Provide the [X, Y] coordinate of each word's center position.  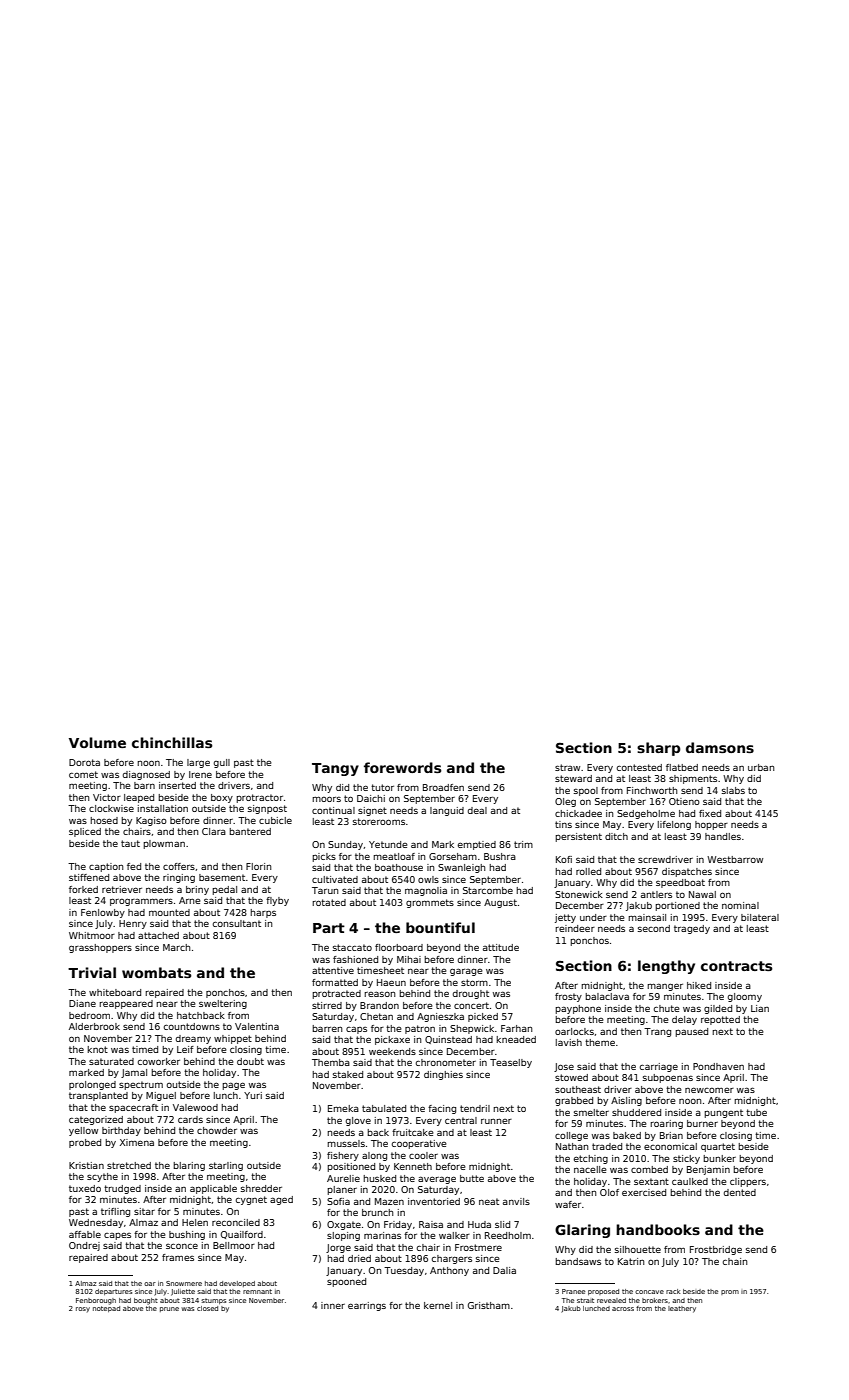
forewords [402, 767]
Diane [82, 1003]
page [233, 1086]
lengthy [666, 967]
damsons [720, 747]
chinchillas [172, 742]
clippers [748, 1182]
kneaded [516, 1039]
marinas [382, 1235]
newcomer [709, 1090]
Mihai [409, 959]
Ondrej [84, 1246]
